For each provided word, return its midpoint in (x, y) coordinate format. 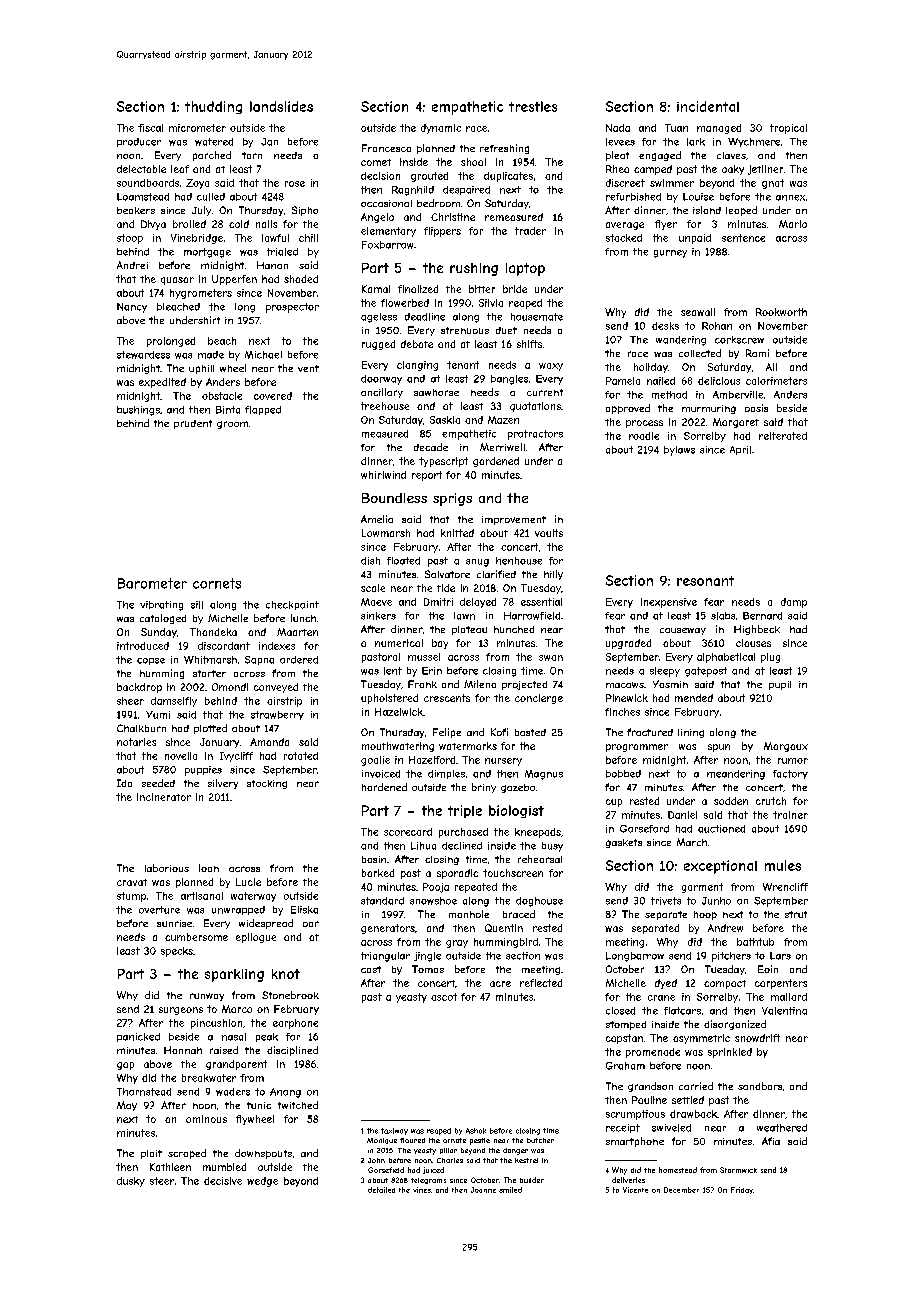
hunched (514, 629)
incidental (708, 106)
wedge (262, 1182)
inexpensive (669, 603)
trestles (533, 106)
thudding (213, 107)
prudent (193, 424)
